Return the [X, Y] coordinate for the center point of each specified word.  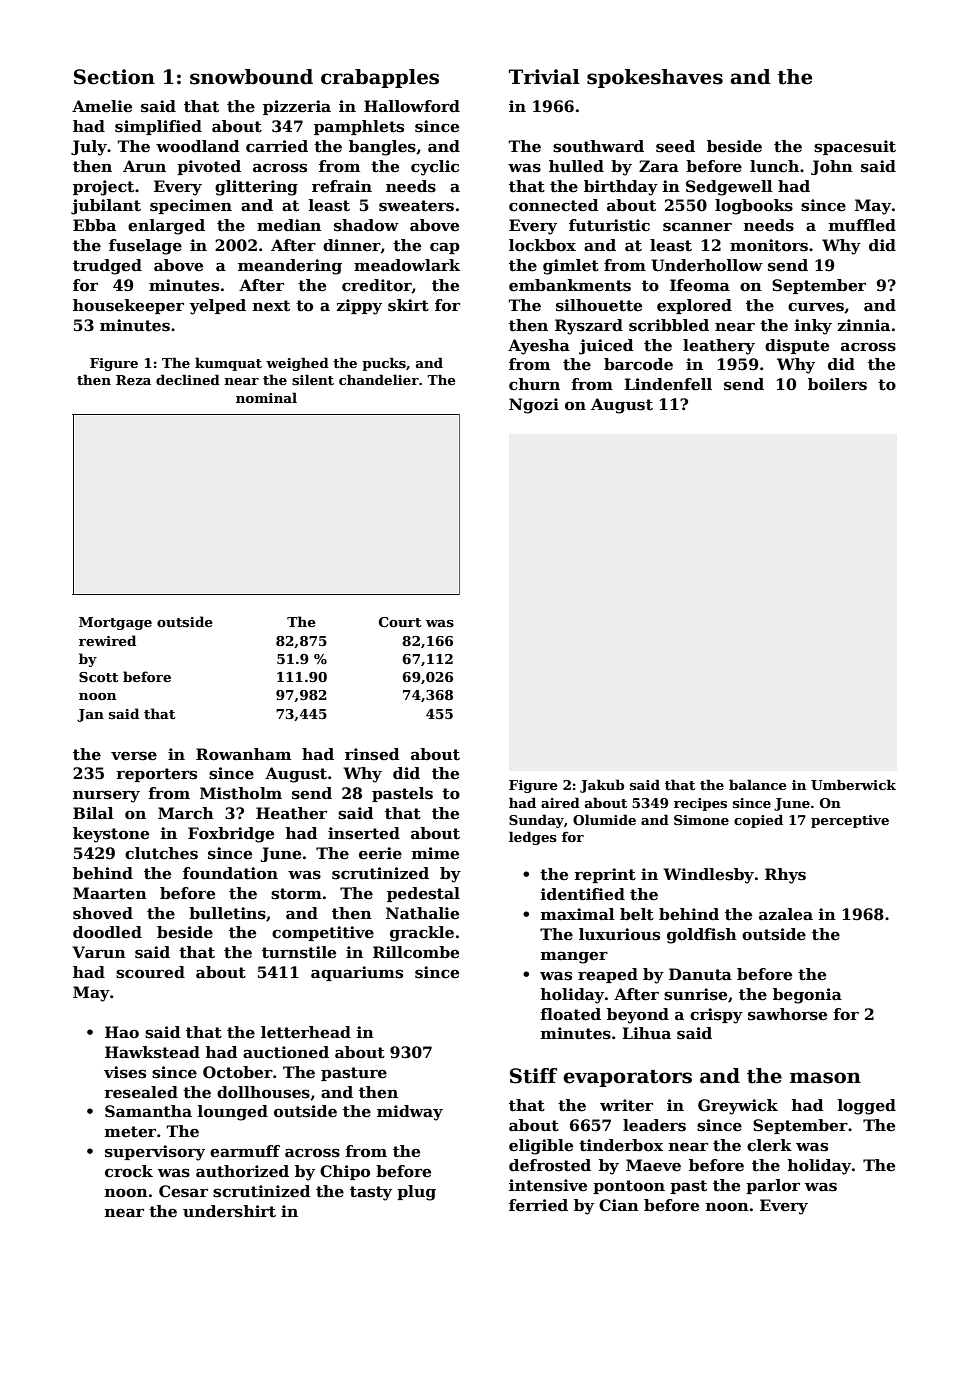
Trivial [544, 77]
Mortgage [115, 623]
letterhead [306, 1032]
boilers [837, 384]
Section [114, 77]
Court [400, 622]
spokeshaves [655, 78]
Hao [122, 1032]
